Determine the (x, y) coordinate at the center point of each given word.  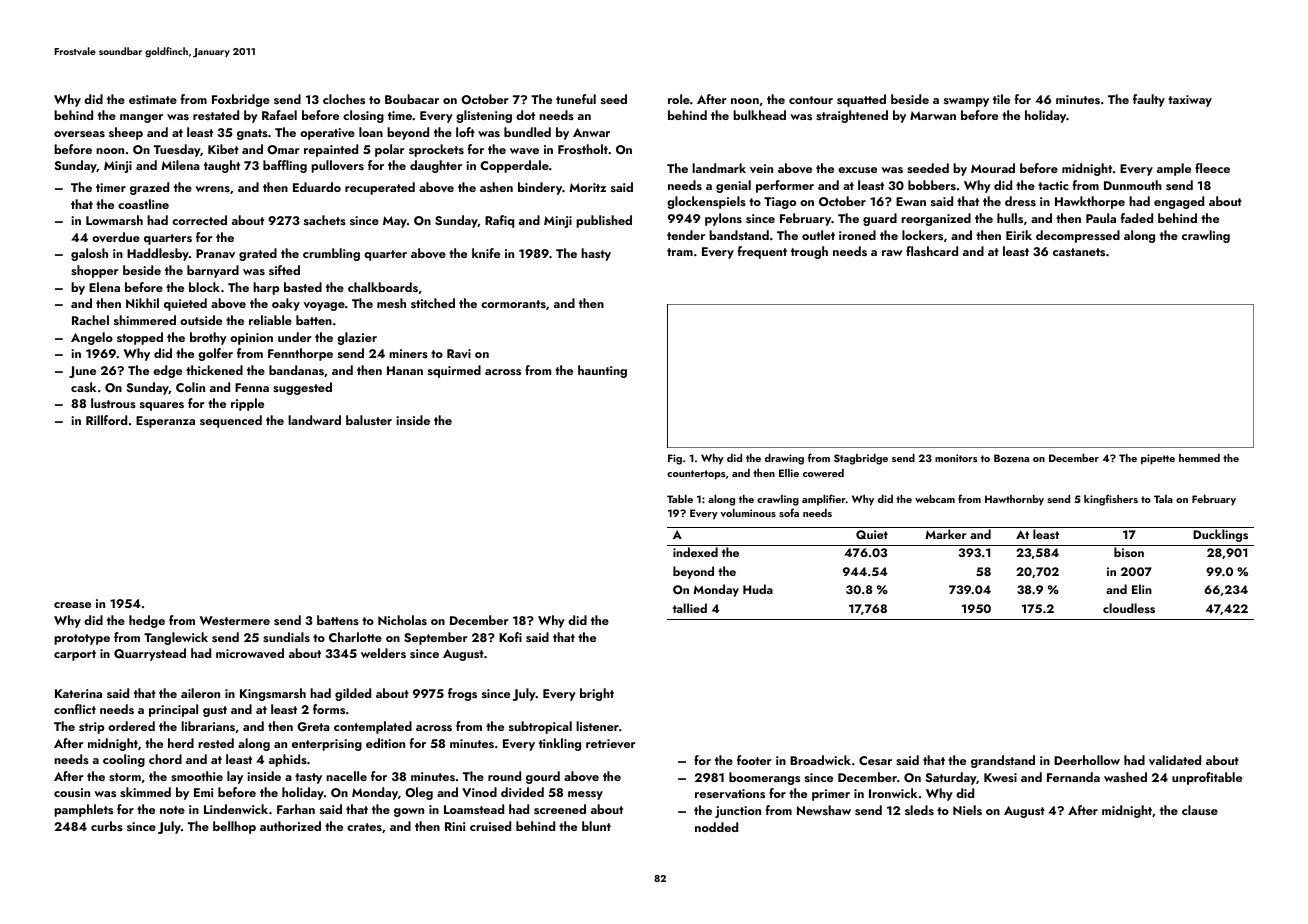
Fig (675, 459)
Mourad (993, 168)
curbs (107, 826)
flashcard (932, 251)
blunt (596, 826)
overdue (116, 237)
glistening (484, 116)
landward (314, 420)
